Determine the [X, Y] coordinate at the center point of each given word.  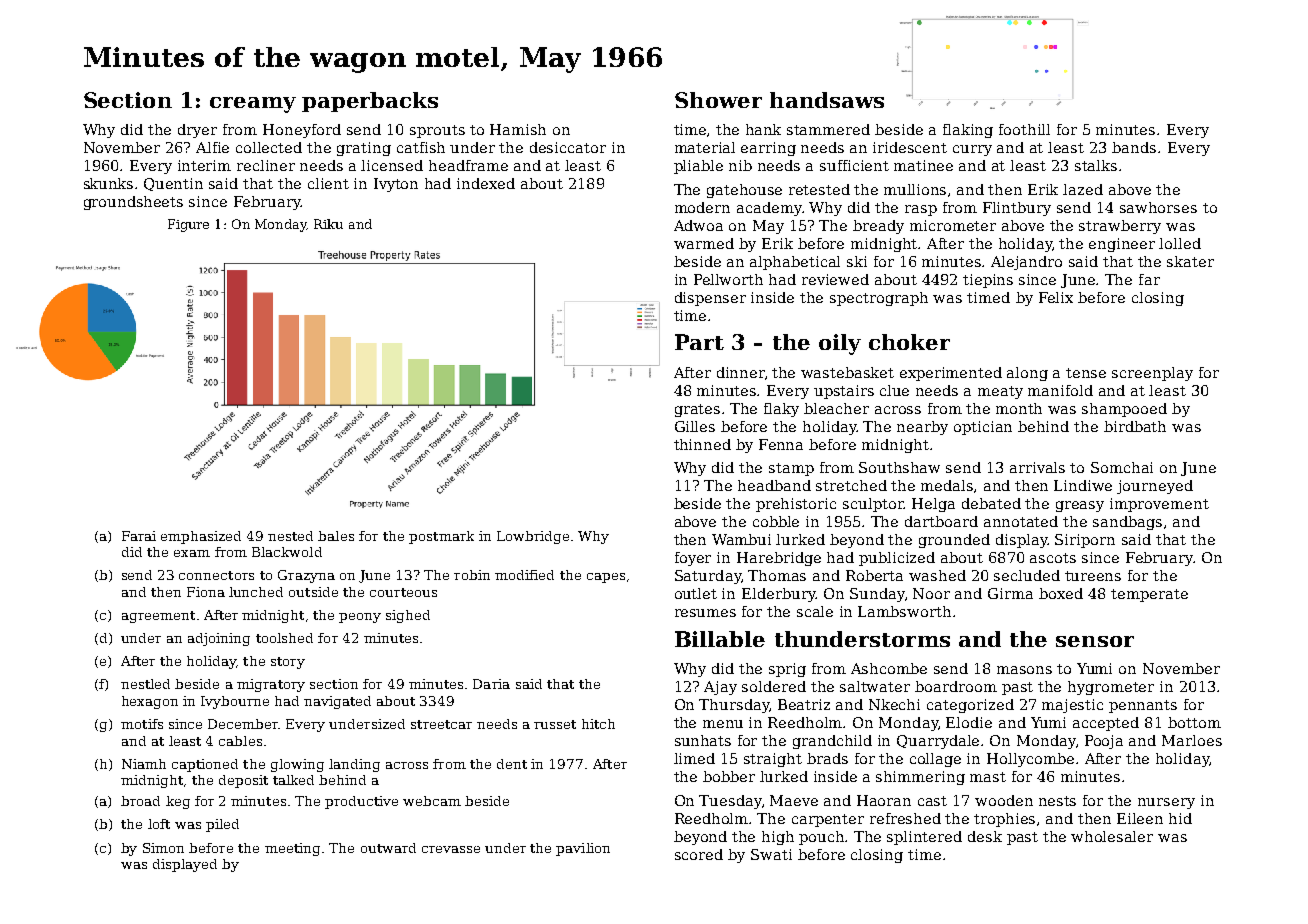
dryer [197, 131]
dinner [741, 372]
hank [763, 129]
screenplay [1152, 374]
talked [293, 780]
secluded [1027, 575]
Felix [1056, 297]
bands [1134, 147]
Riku [328, 224]
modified [524, 575]
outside [313, 592]
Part [699, 342]
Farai [139, 536]
